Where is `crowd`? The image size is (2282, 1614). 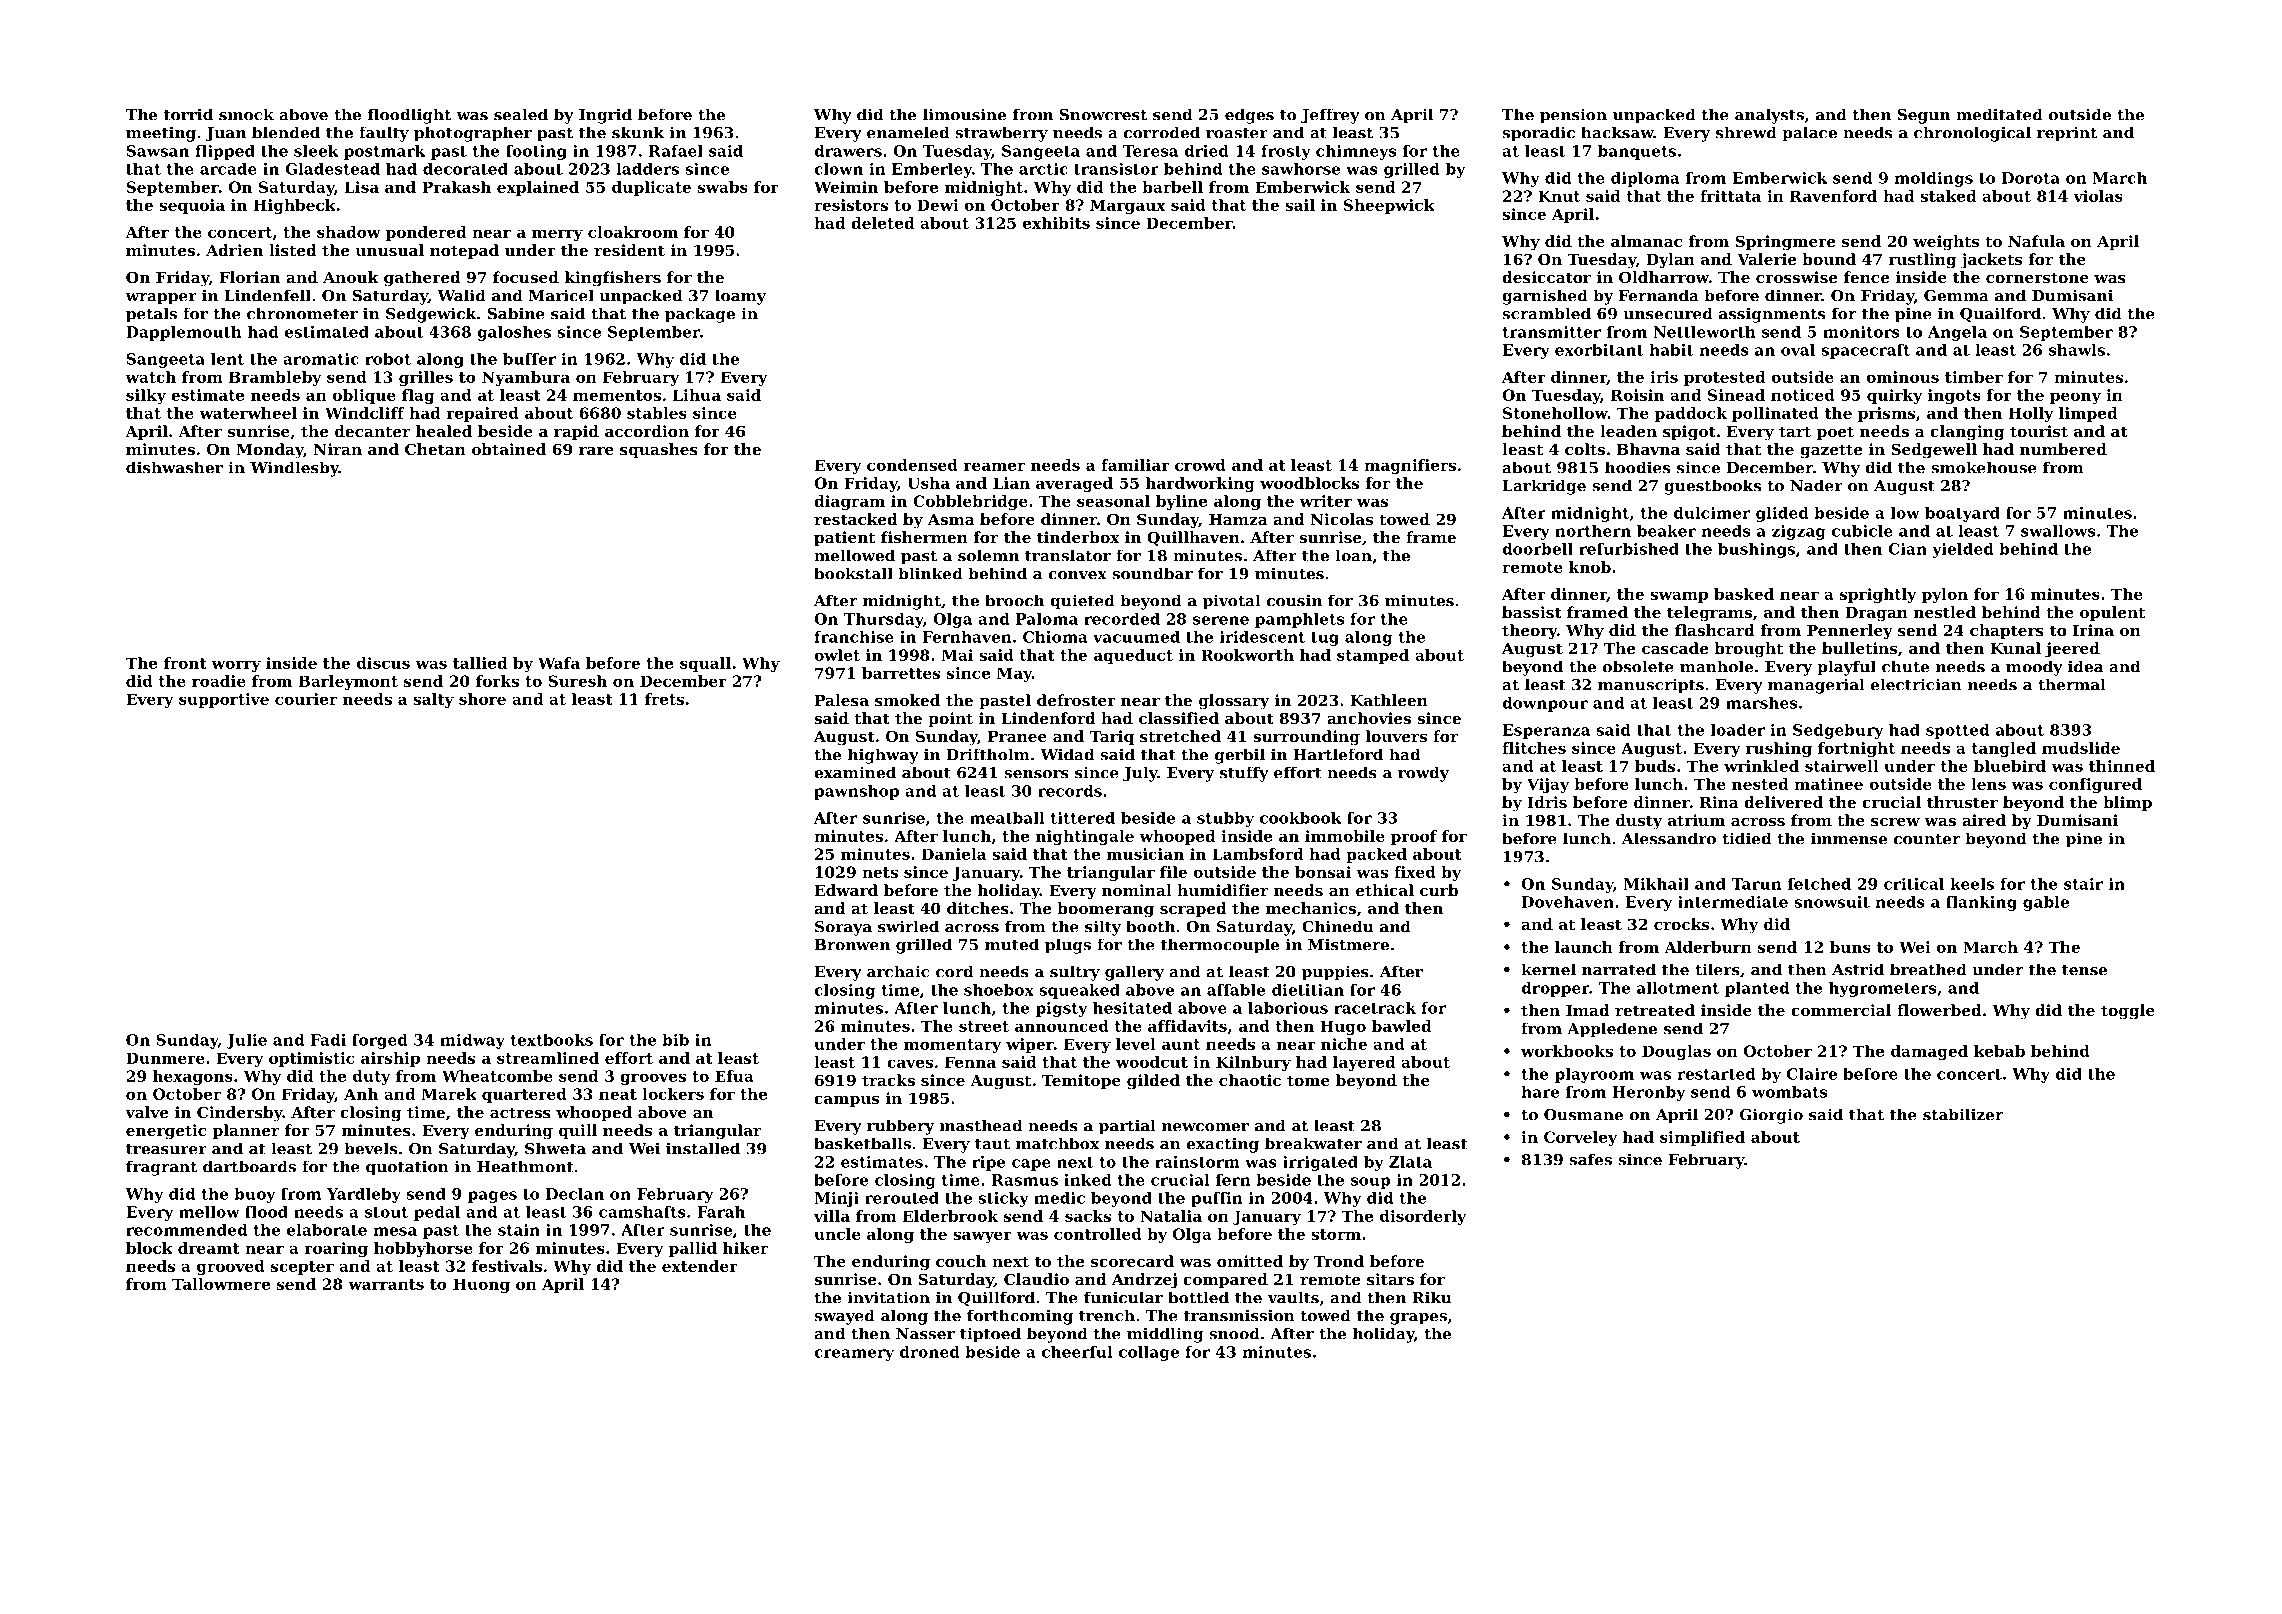
crowd is located at coordinates (1200, 465).
